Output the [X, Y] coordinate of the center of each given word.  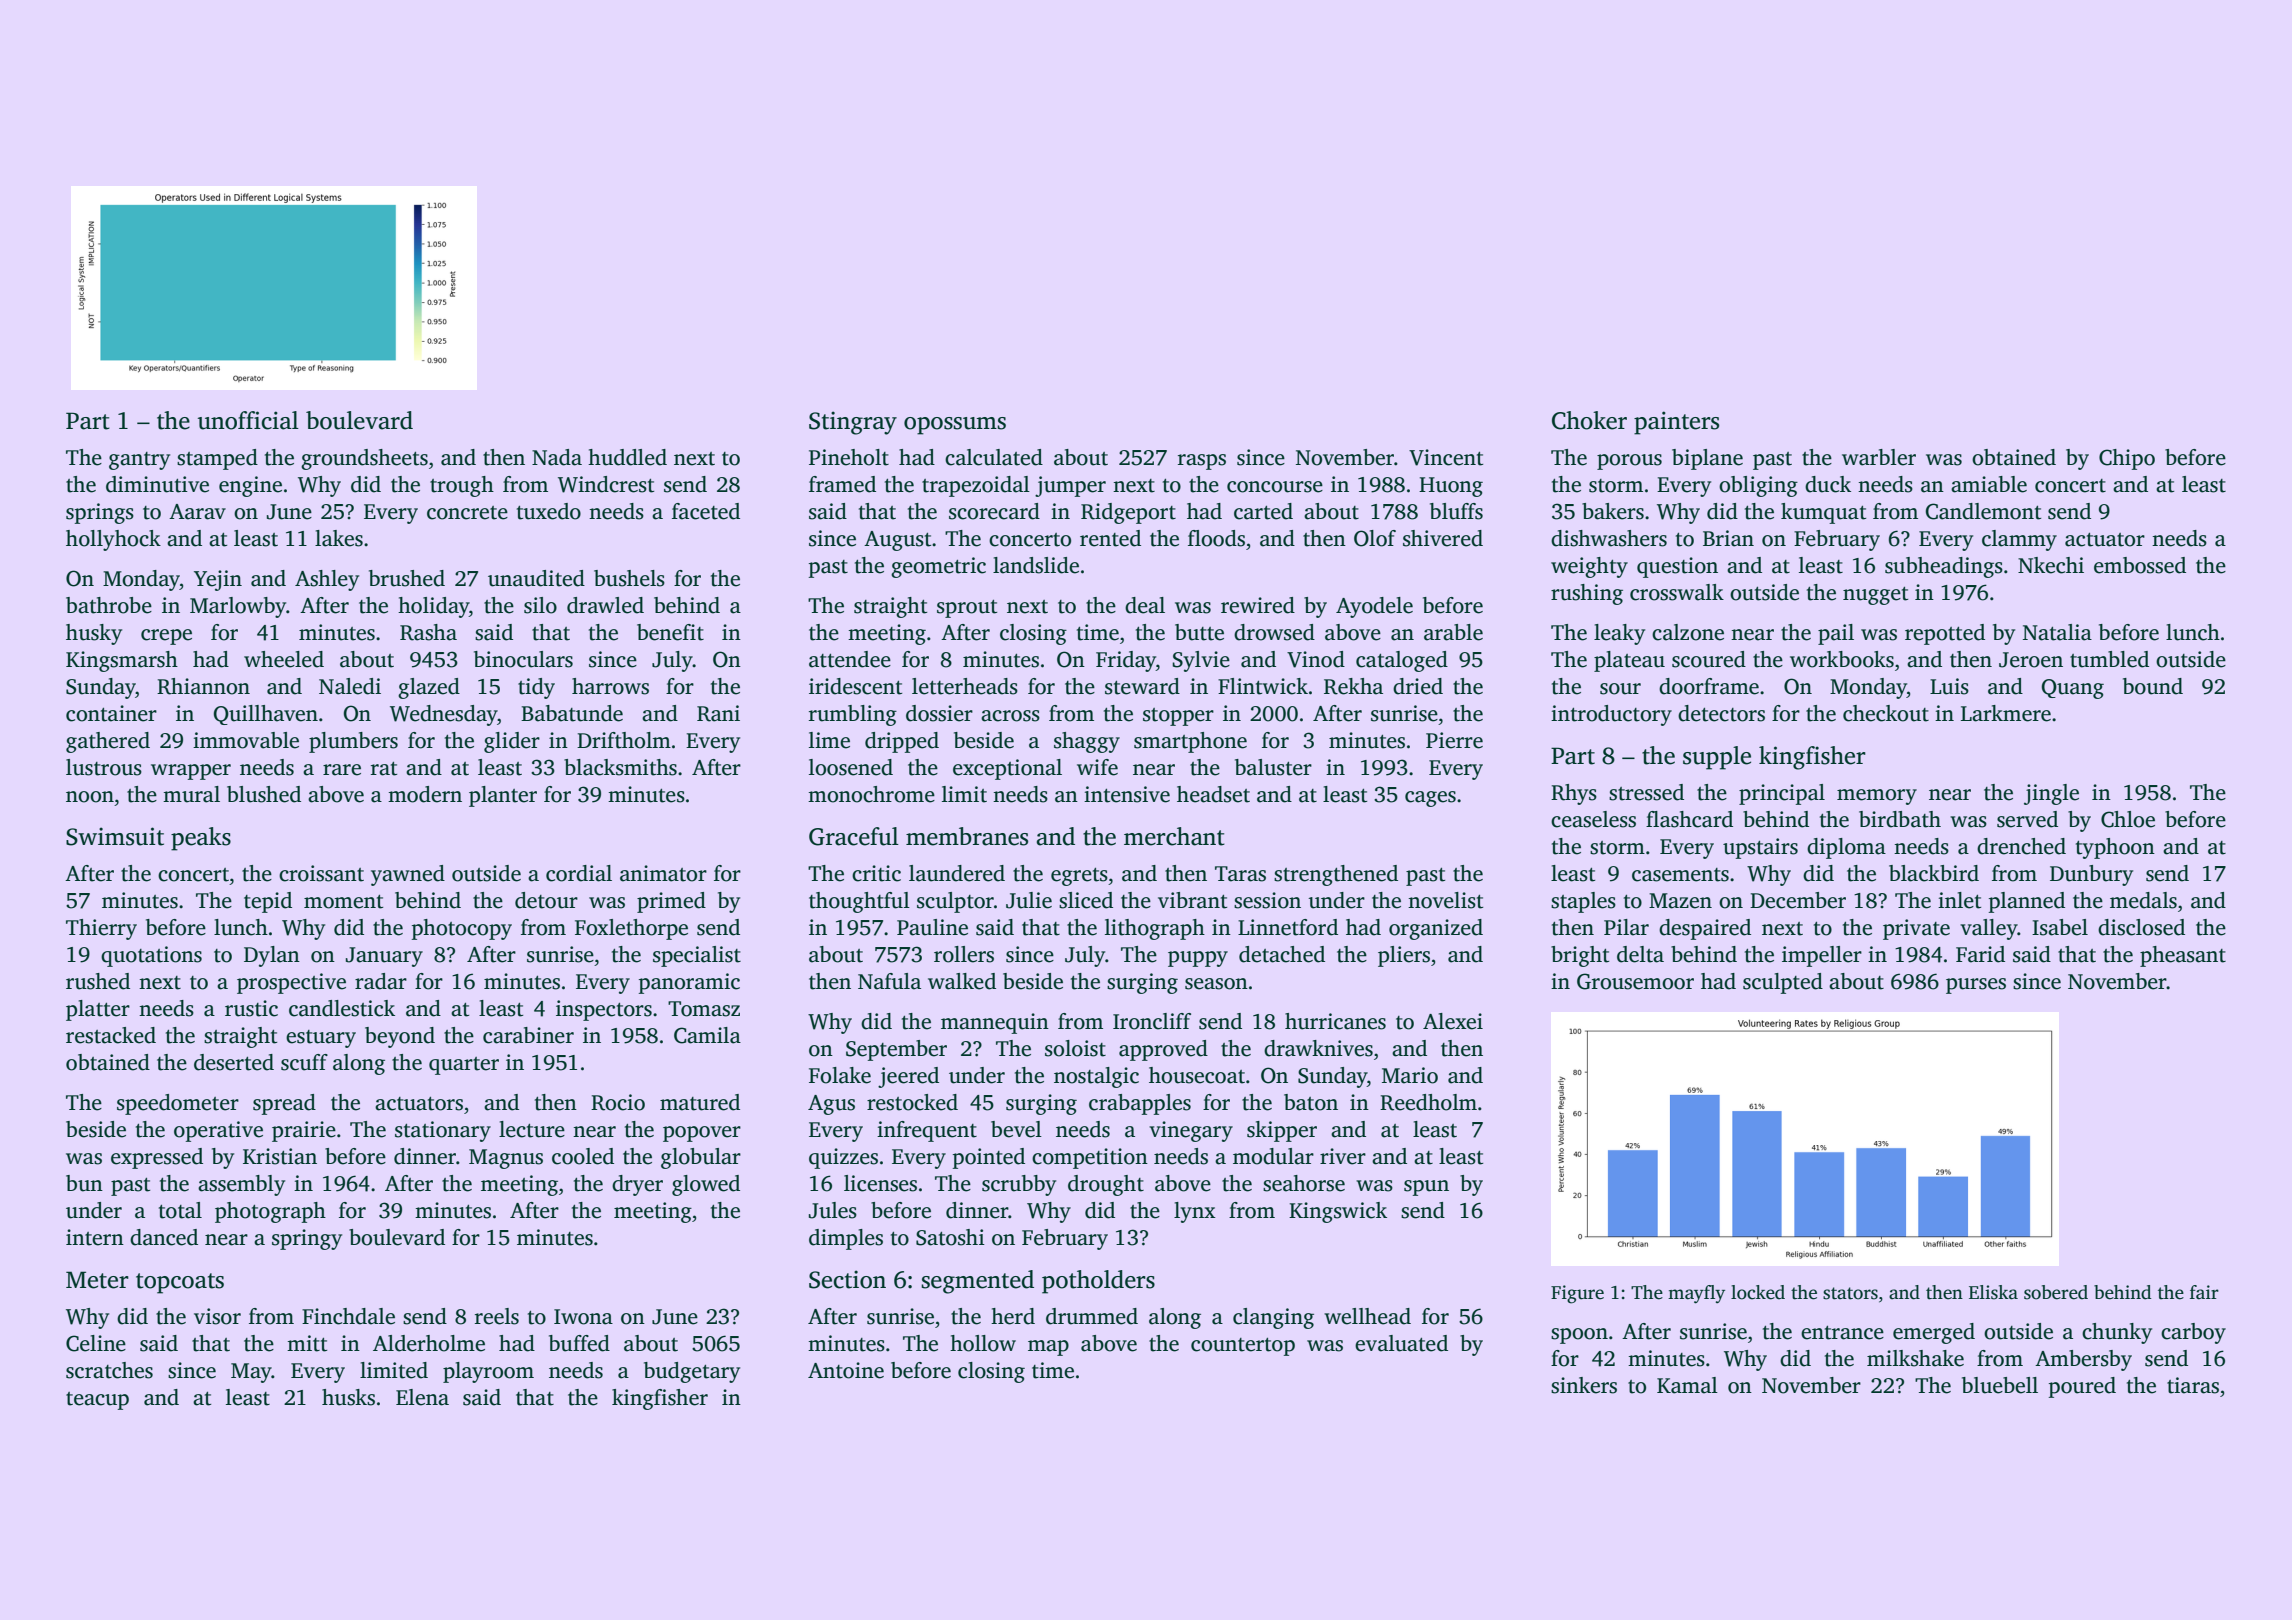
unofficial [248, 420]
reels [497, 1316]
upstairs [1760, 848]
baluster [1273, 767]
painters [1676, 423]
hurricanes [1335, 1021]
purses [1976, 986]
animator [663, 873]
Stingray [853, 423]
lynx [1195, 1212]
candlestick [342, 1008]
